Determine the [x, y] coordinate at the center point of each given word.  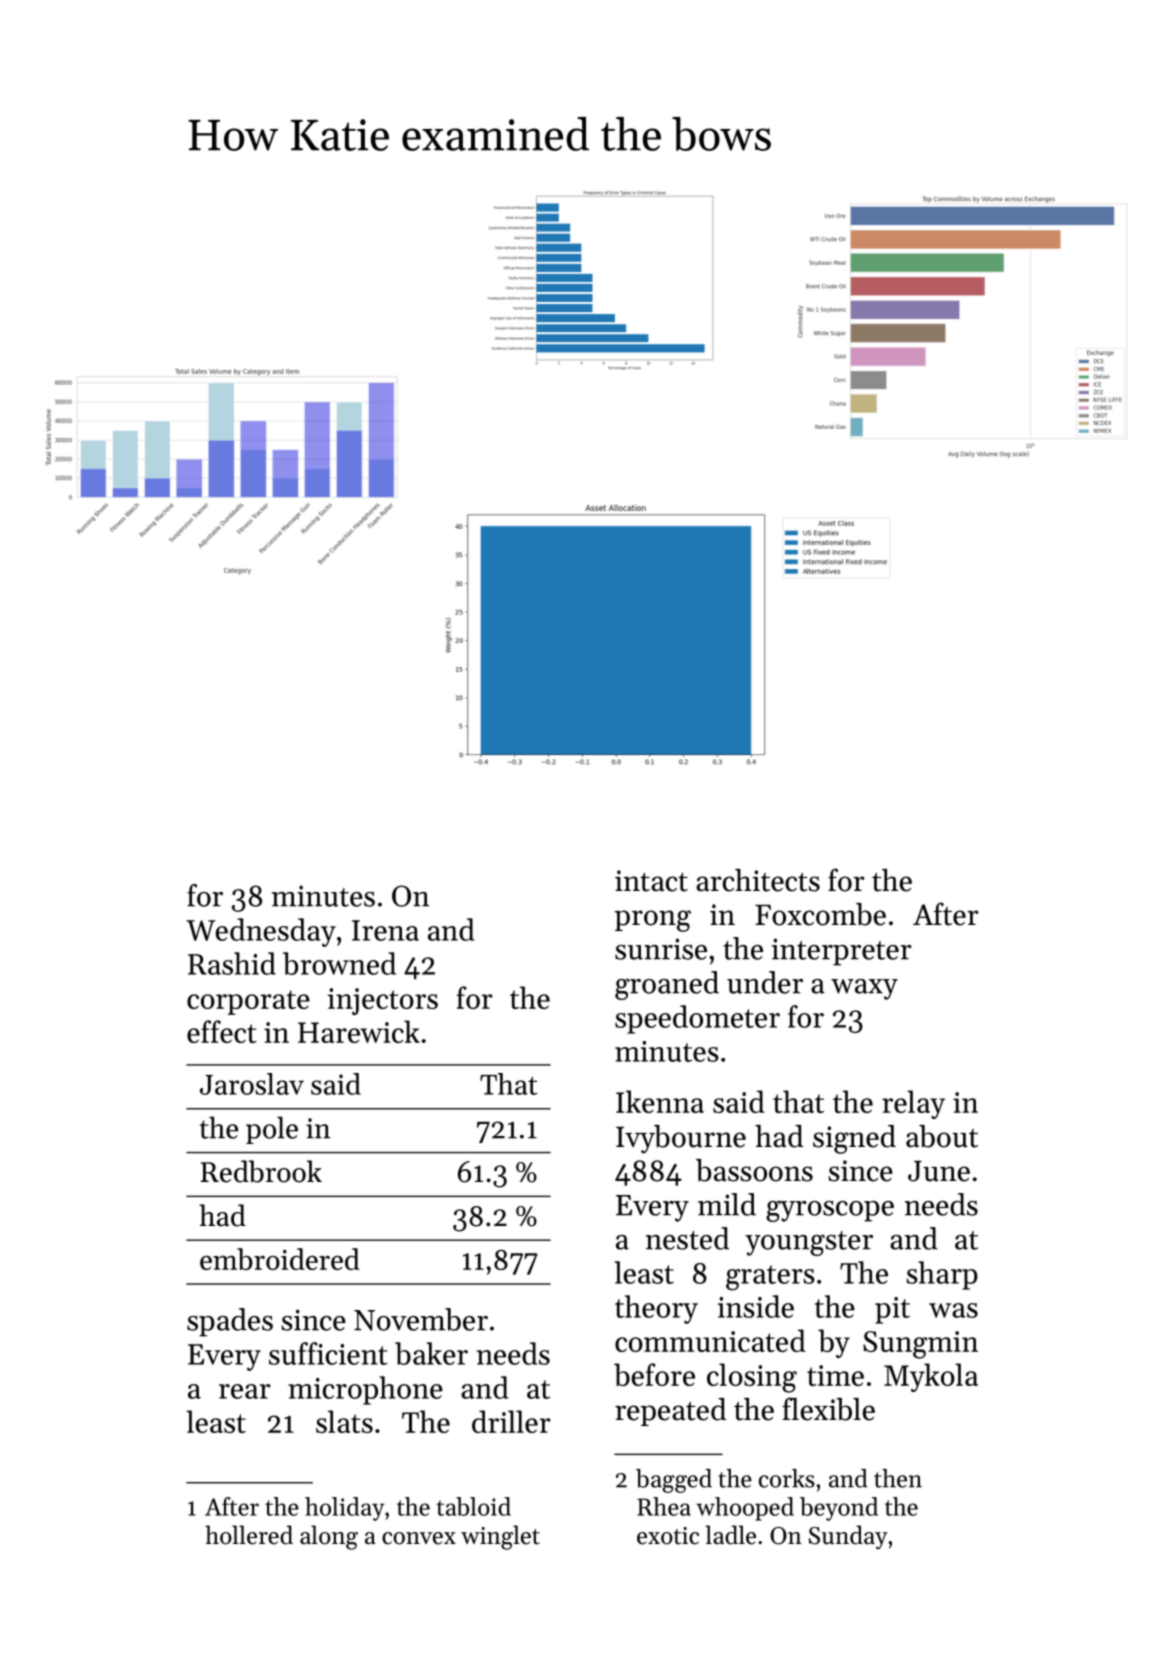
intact [651, 881]
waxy [864, 989]
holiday [345, 1509]
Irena [385, 930]
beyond [839, 1509]
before [654, 1374]
